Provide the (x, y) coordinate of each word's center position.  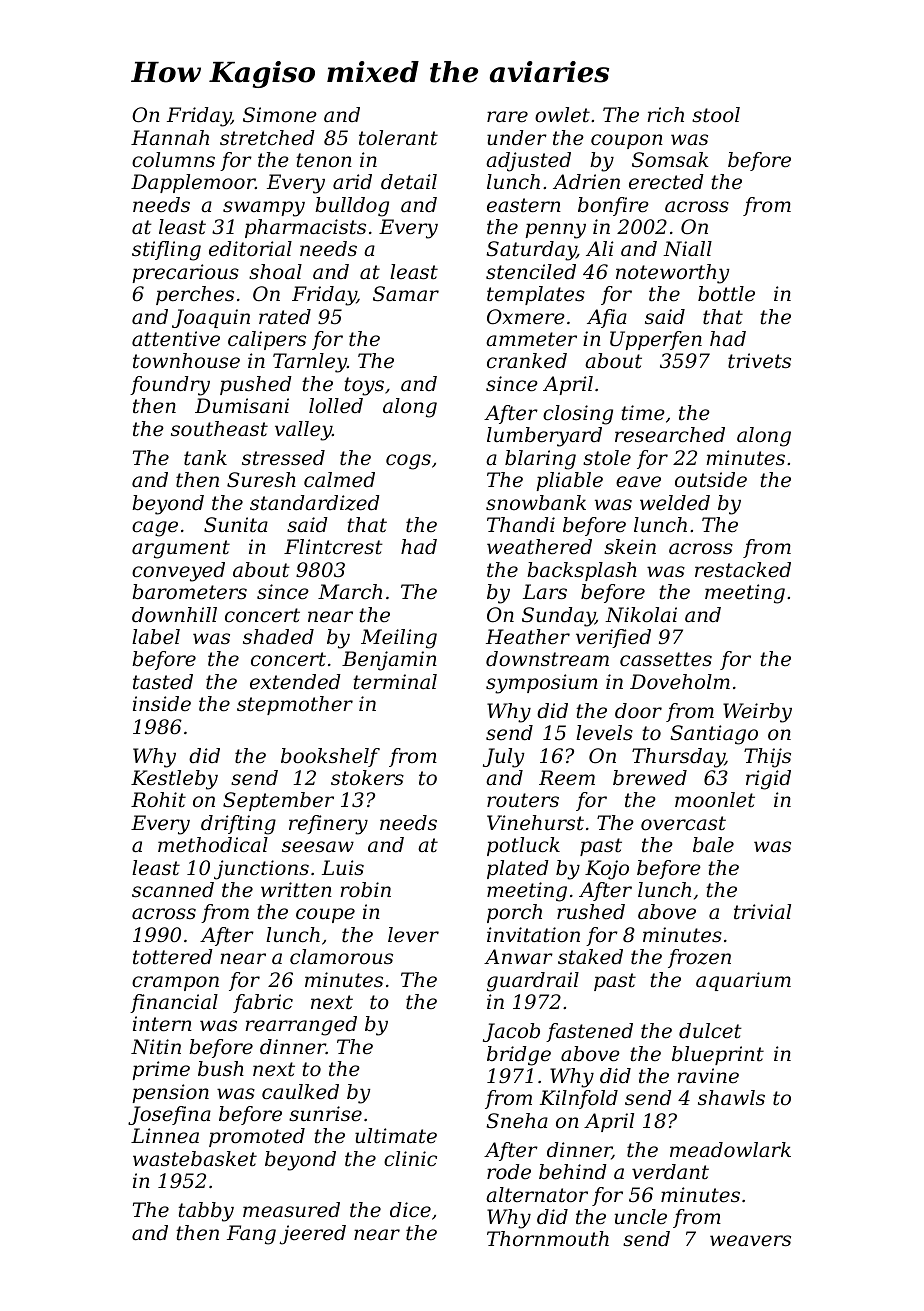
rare (507, 117)
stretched (267, 138)
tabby (206, 1212)
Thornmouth (548, 1239)
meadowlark (730, 1150)
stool (716, 115)
